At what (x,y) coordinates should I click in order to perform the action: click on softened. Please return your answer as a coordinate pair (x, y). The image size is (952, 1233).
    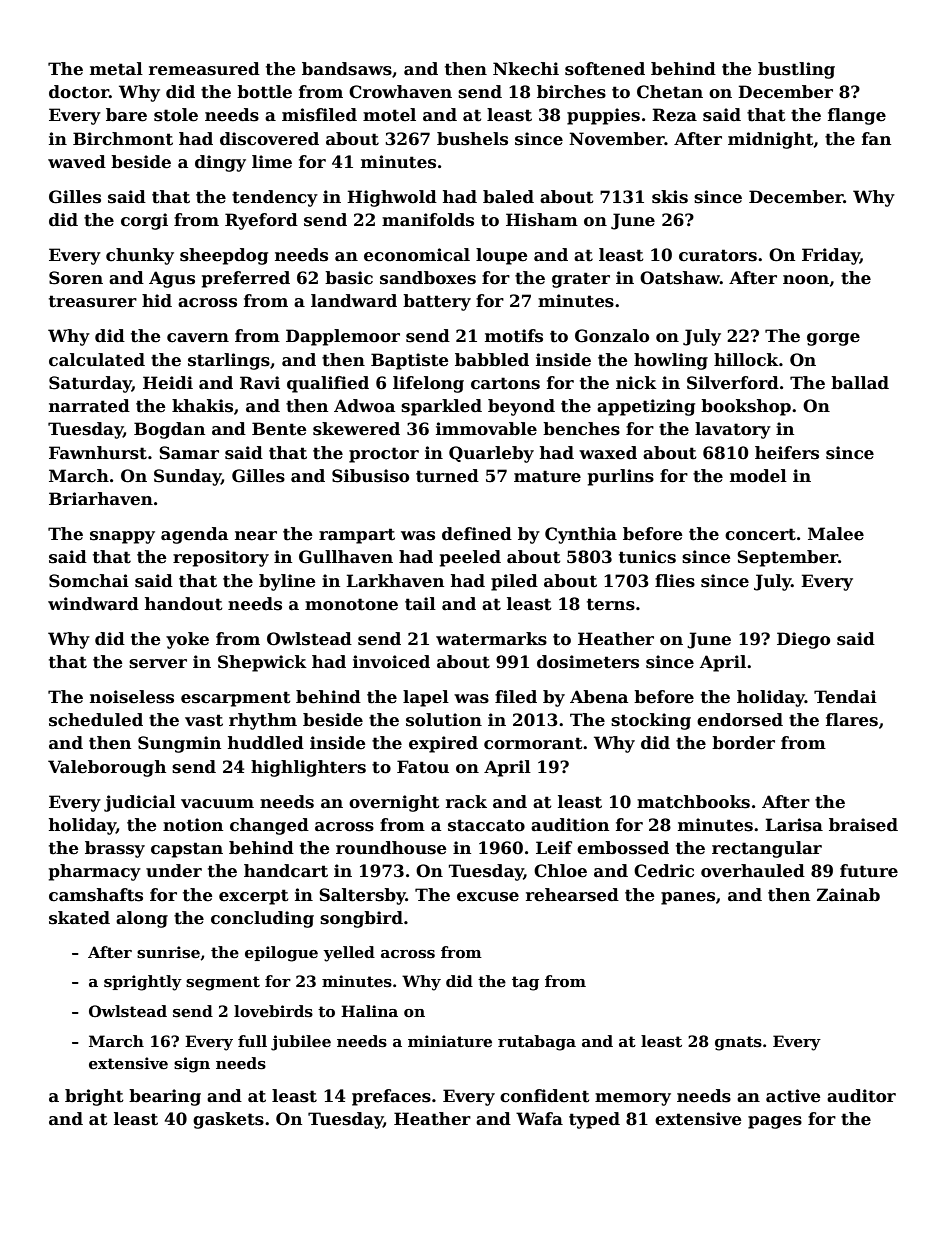
    Looking at the image, I should click on (605, 69).
